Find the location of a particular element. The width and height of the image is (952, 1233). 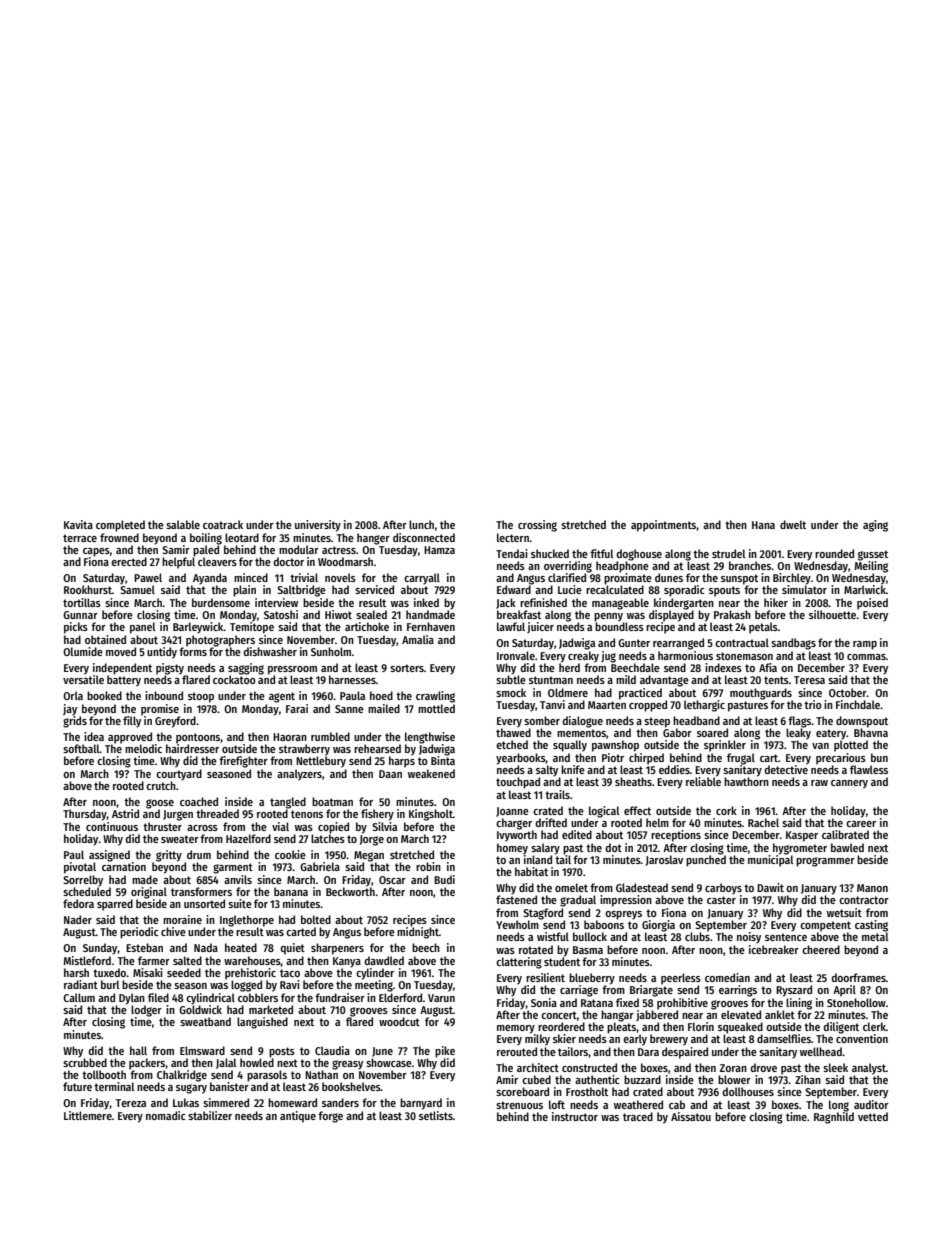

convention is located at coordinates (862, 1038).
